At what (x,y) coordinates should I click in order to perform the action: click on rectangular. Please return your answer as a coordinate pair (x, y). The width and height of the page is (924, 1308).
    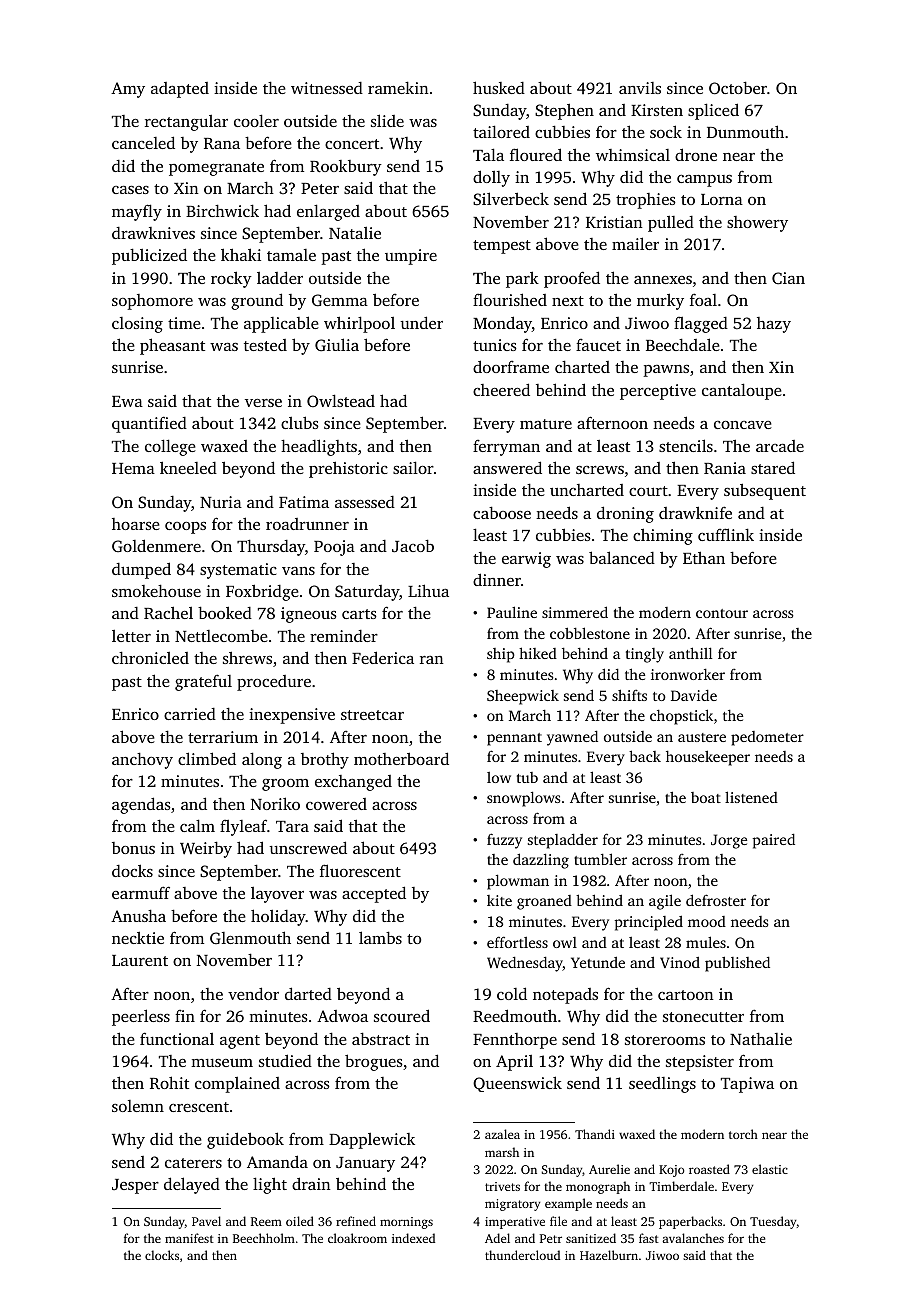
    Looking at the image, I should click on (186, 123).
